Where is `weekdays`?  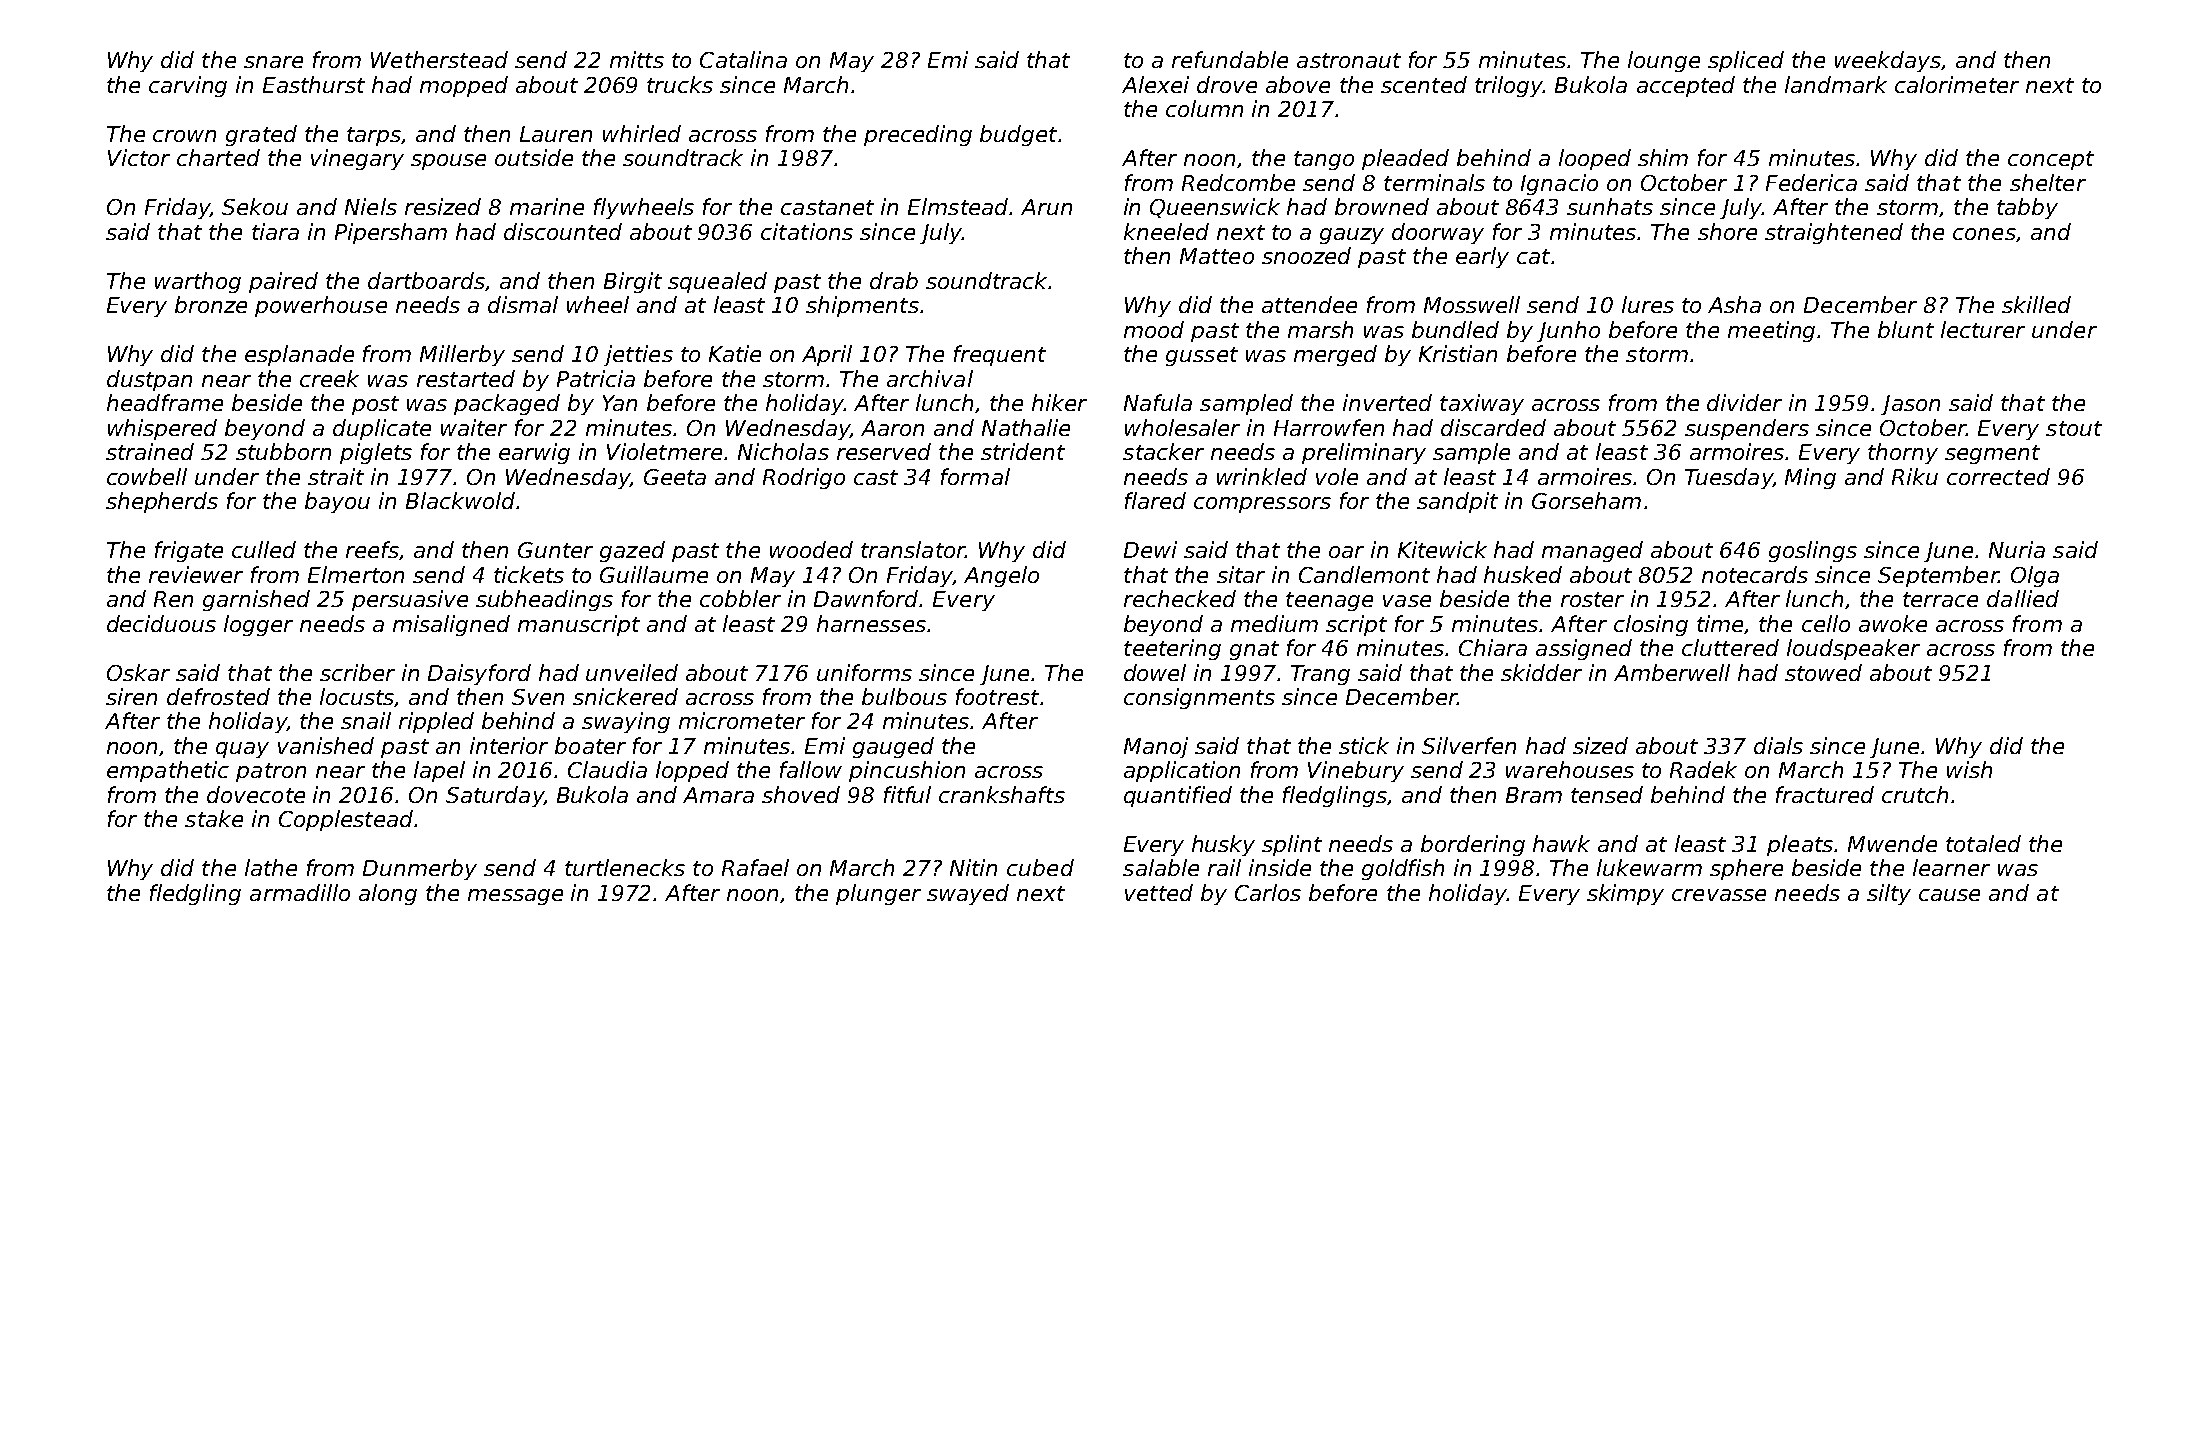 weekdays is located at coordinates (1888, 61).
